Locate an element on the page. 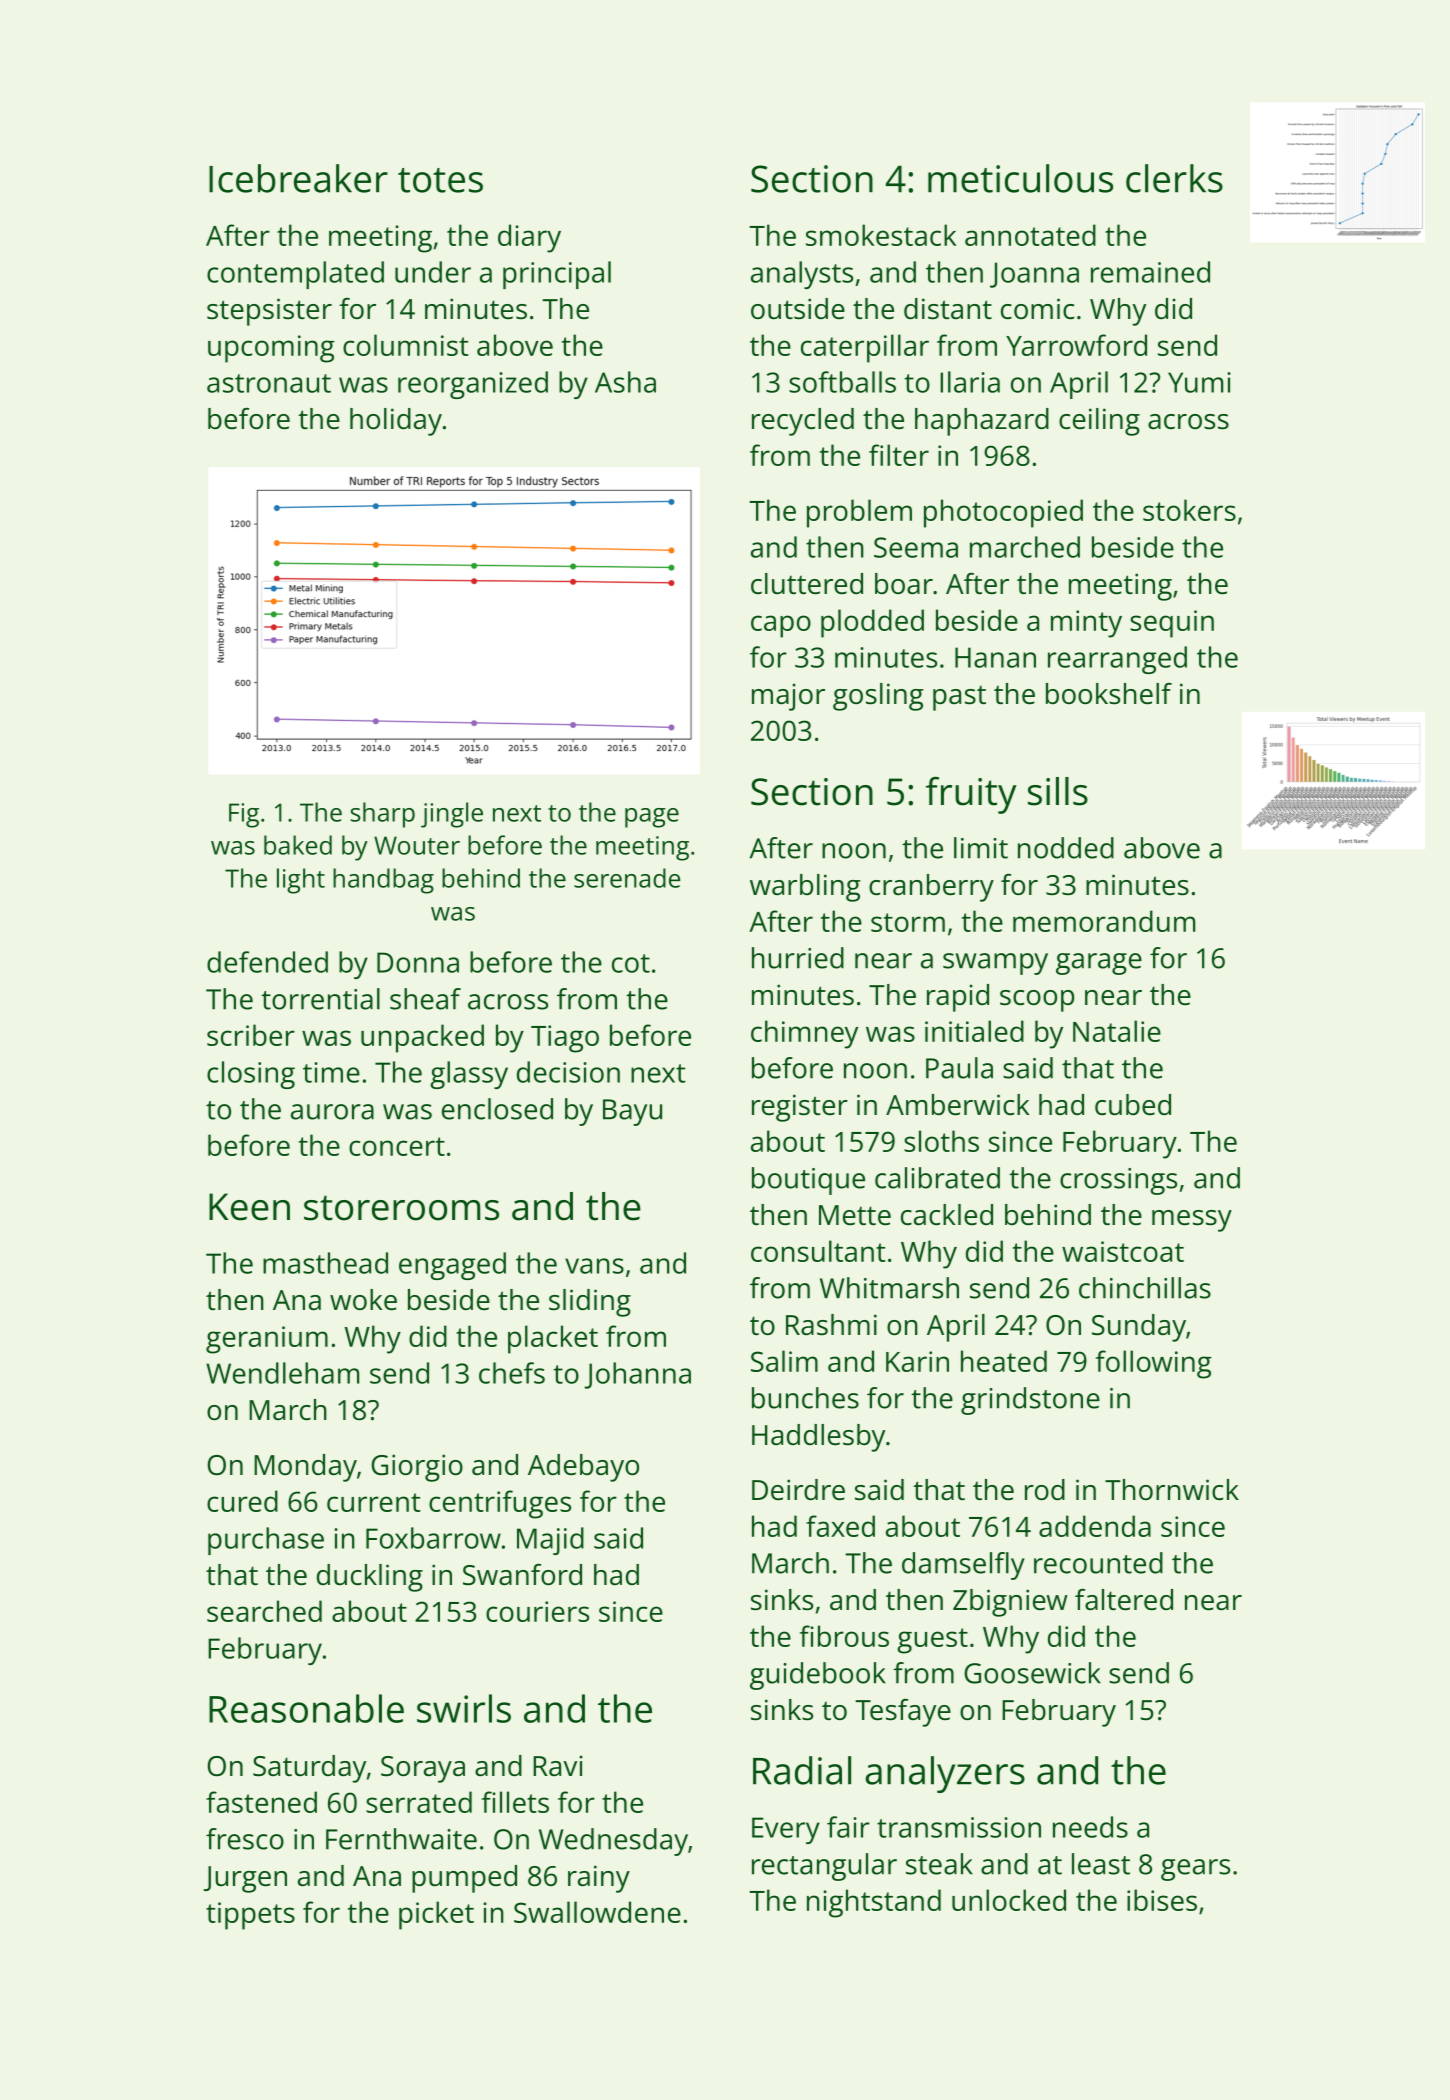 This image has width=1450, height=2100. remained is located at coordinates (1150, 272).
